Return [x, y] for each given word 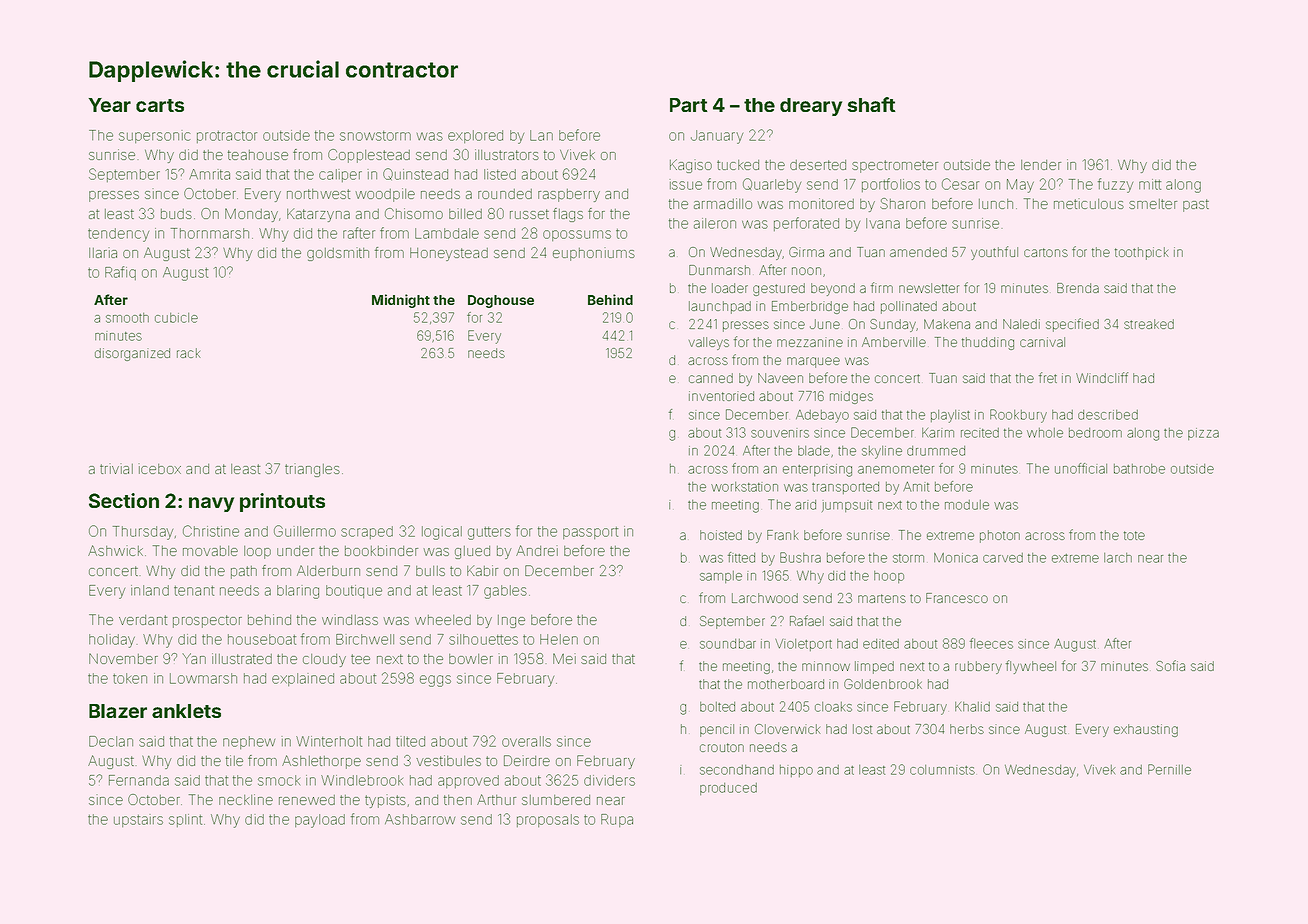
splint [185, 820]
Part [689, 105]
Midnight [401, 301]
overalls [526, 741]
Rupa [617, 820]
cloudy [324, 660]
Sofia [1170, 665]
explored [475, 136]
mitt [1150, 184]
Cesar [960, 184]
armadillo [723, 203]
